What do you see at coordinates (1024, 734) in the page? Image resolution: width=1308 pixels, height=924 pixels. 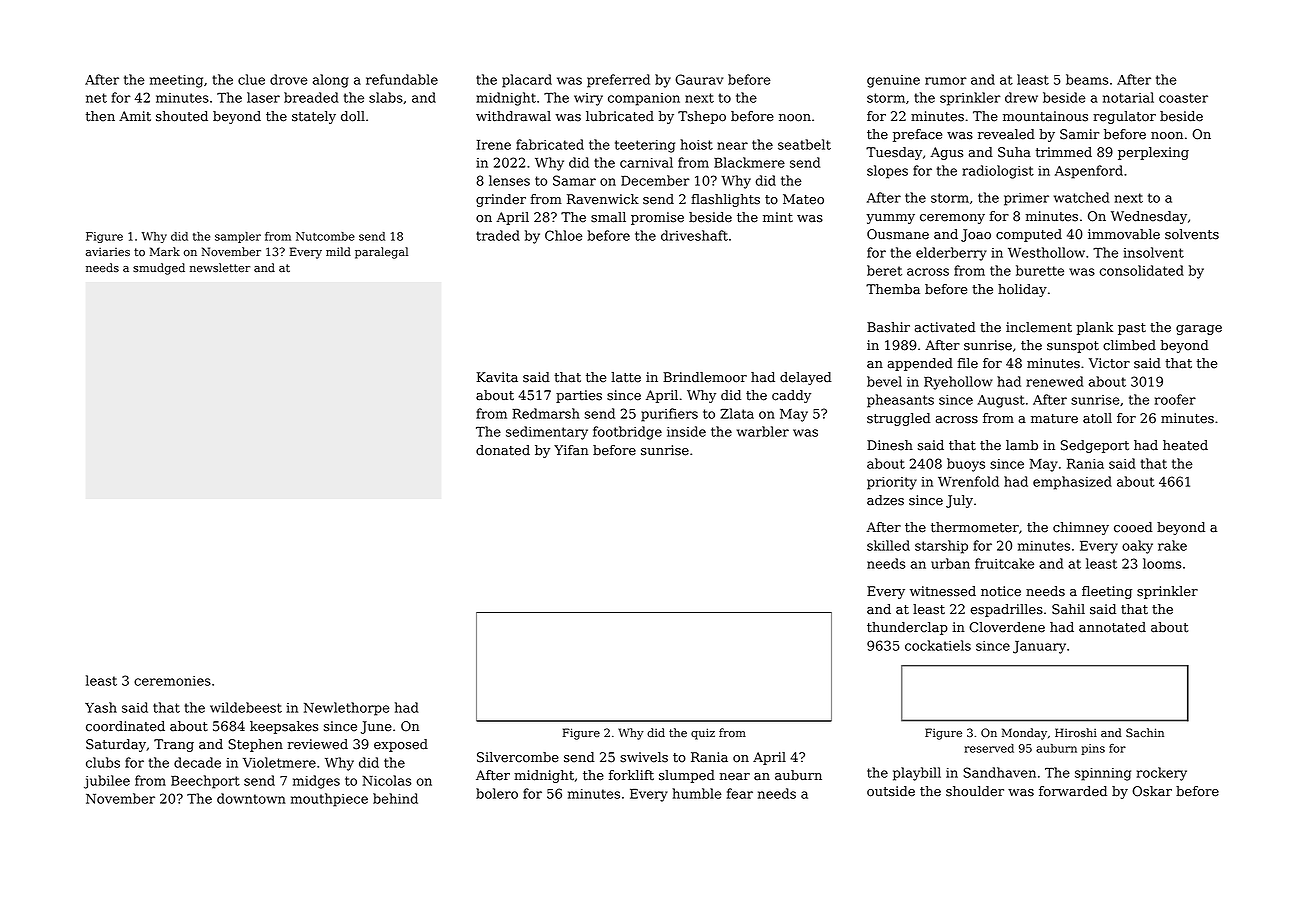 I see `Monday` at bounding box center [1024, 734].
